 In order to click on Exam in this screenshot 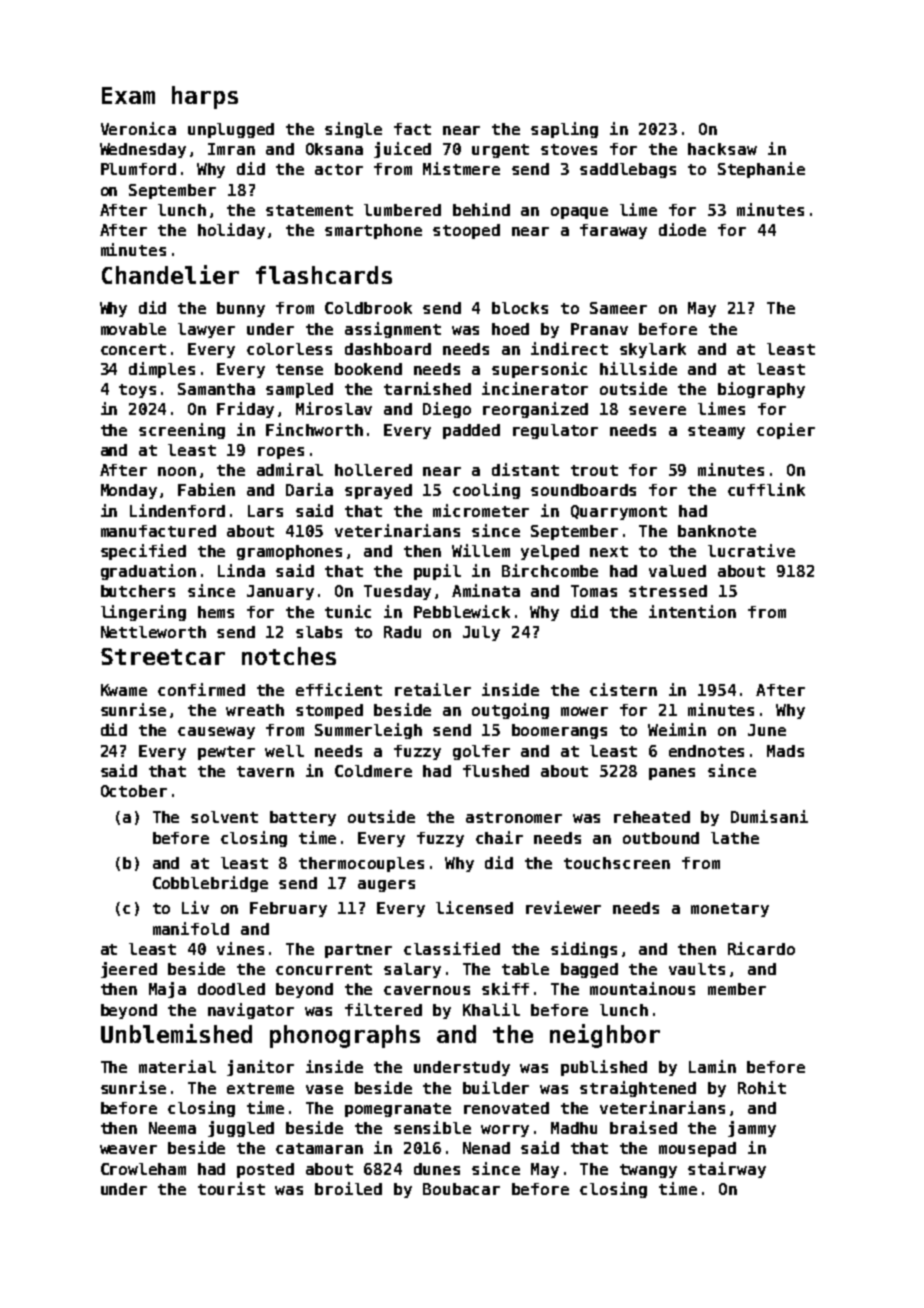, I will do `click(128, 95)`.
